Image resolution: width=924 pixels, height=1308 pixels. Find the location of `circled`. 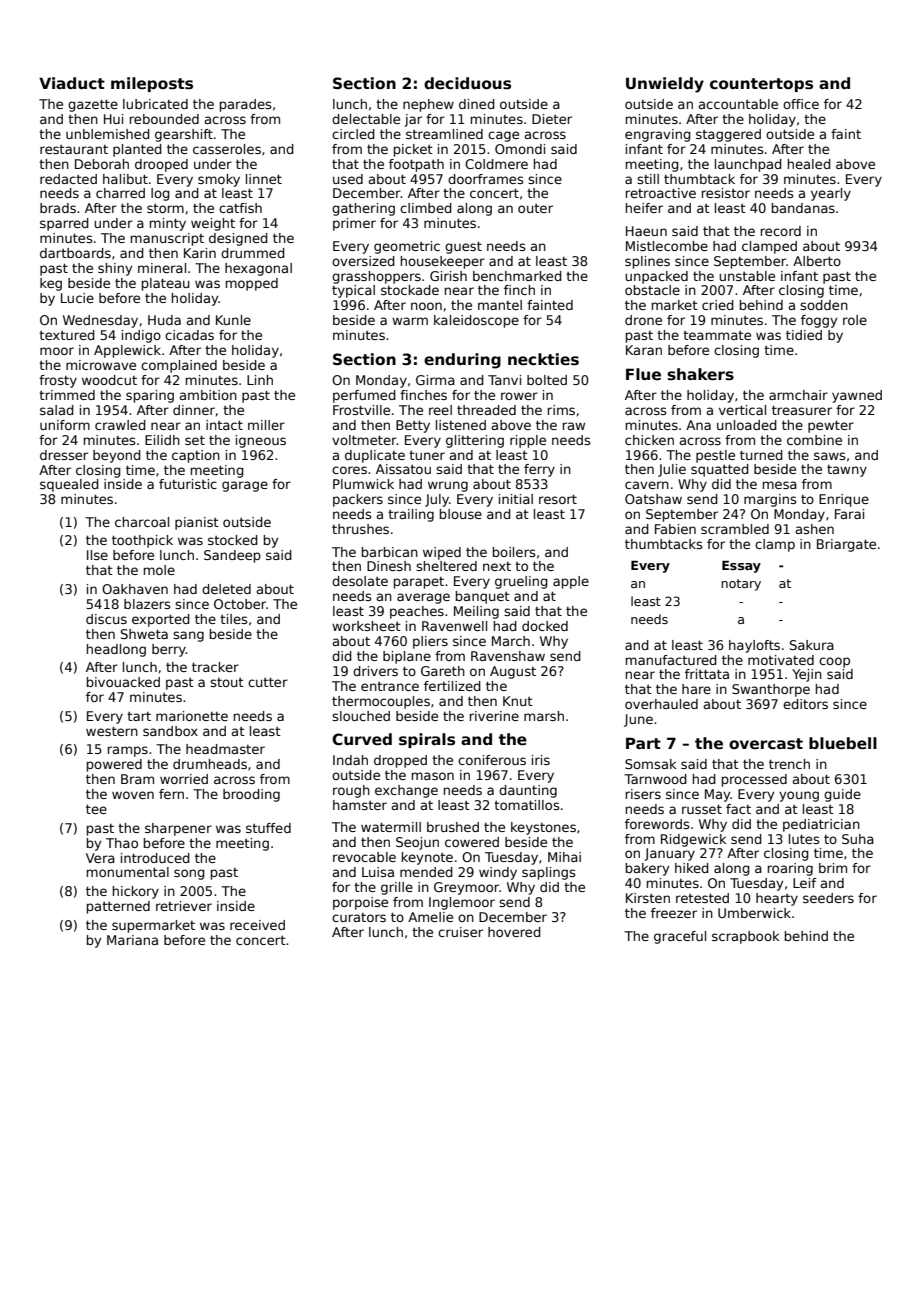

circled is located at coordinates (353, 134).
